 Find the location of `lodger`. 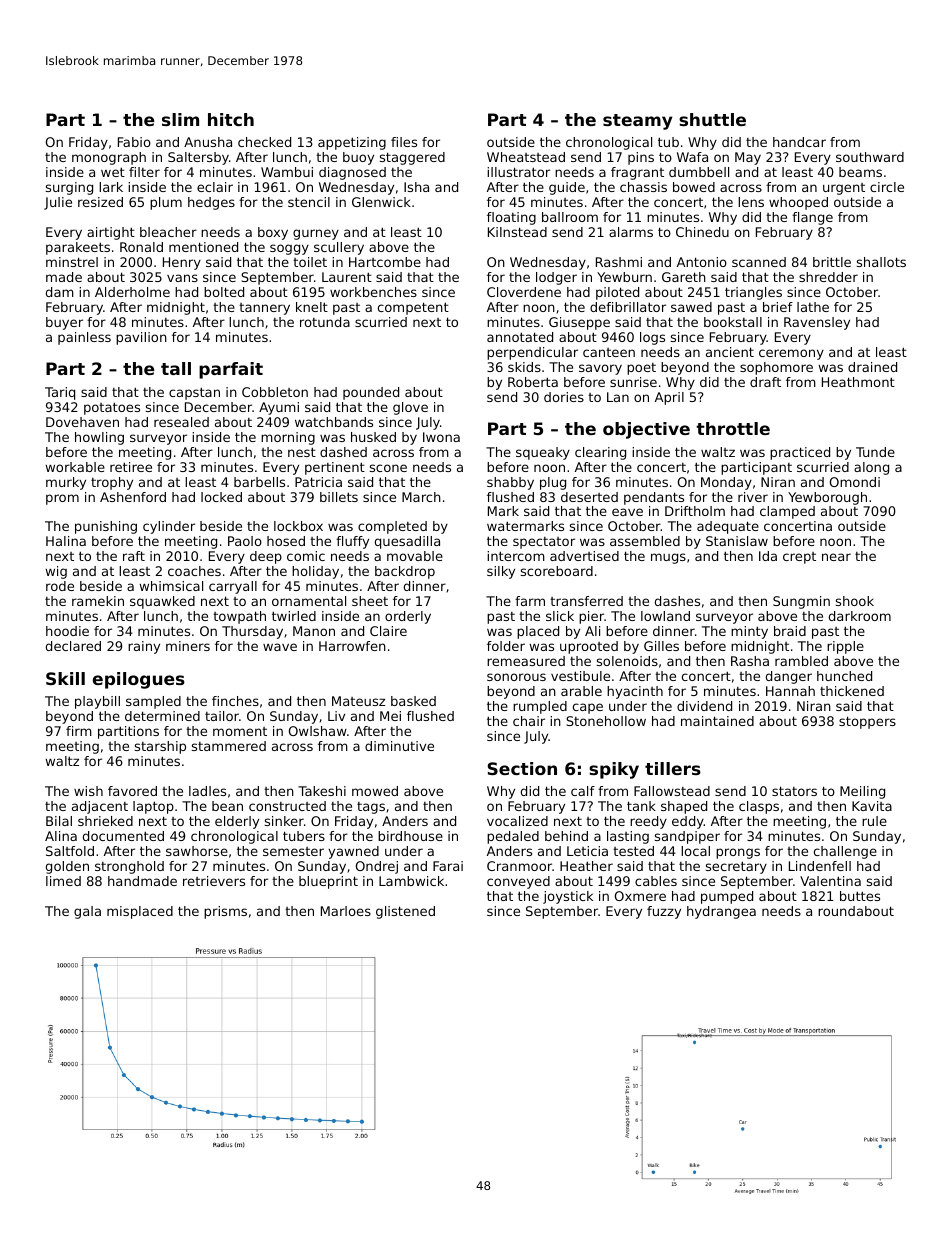

lodger is located at coordinates (556, 278).
